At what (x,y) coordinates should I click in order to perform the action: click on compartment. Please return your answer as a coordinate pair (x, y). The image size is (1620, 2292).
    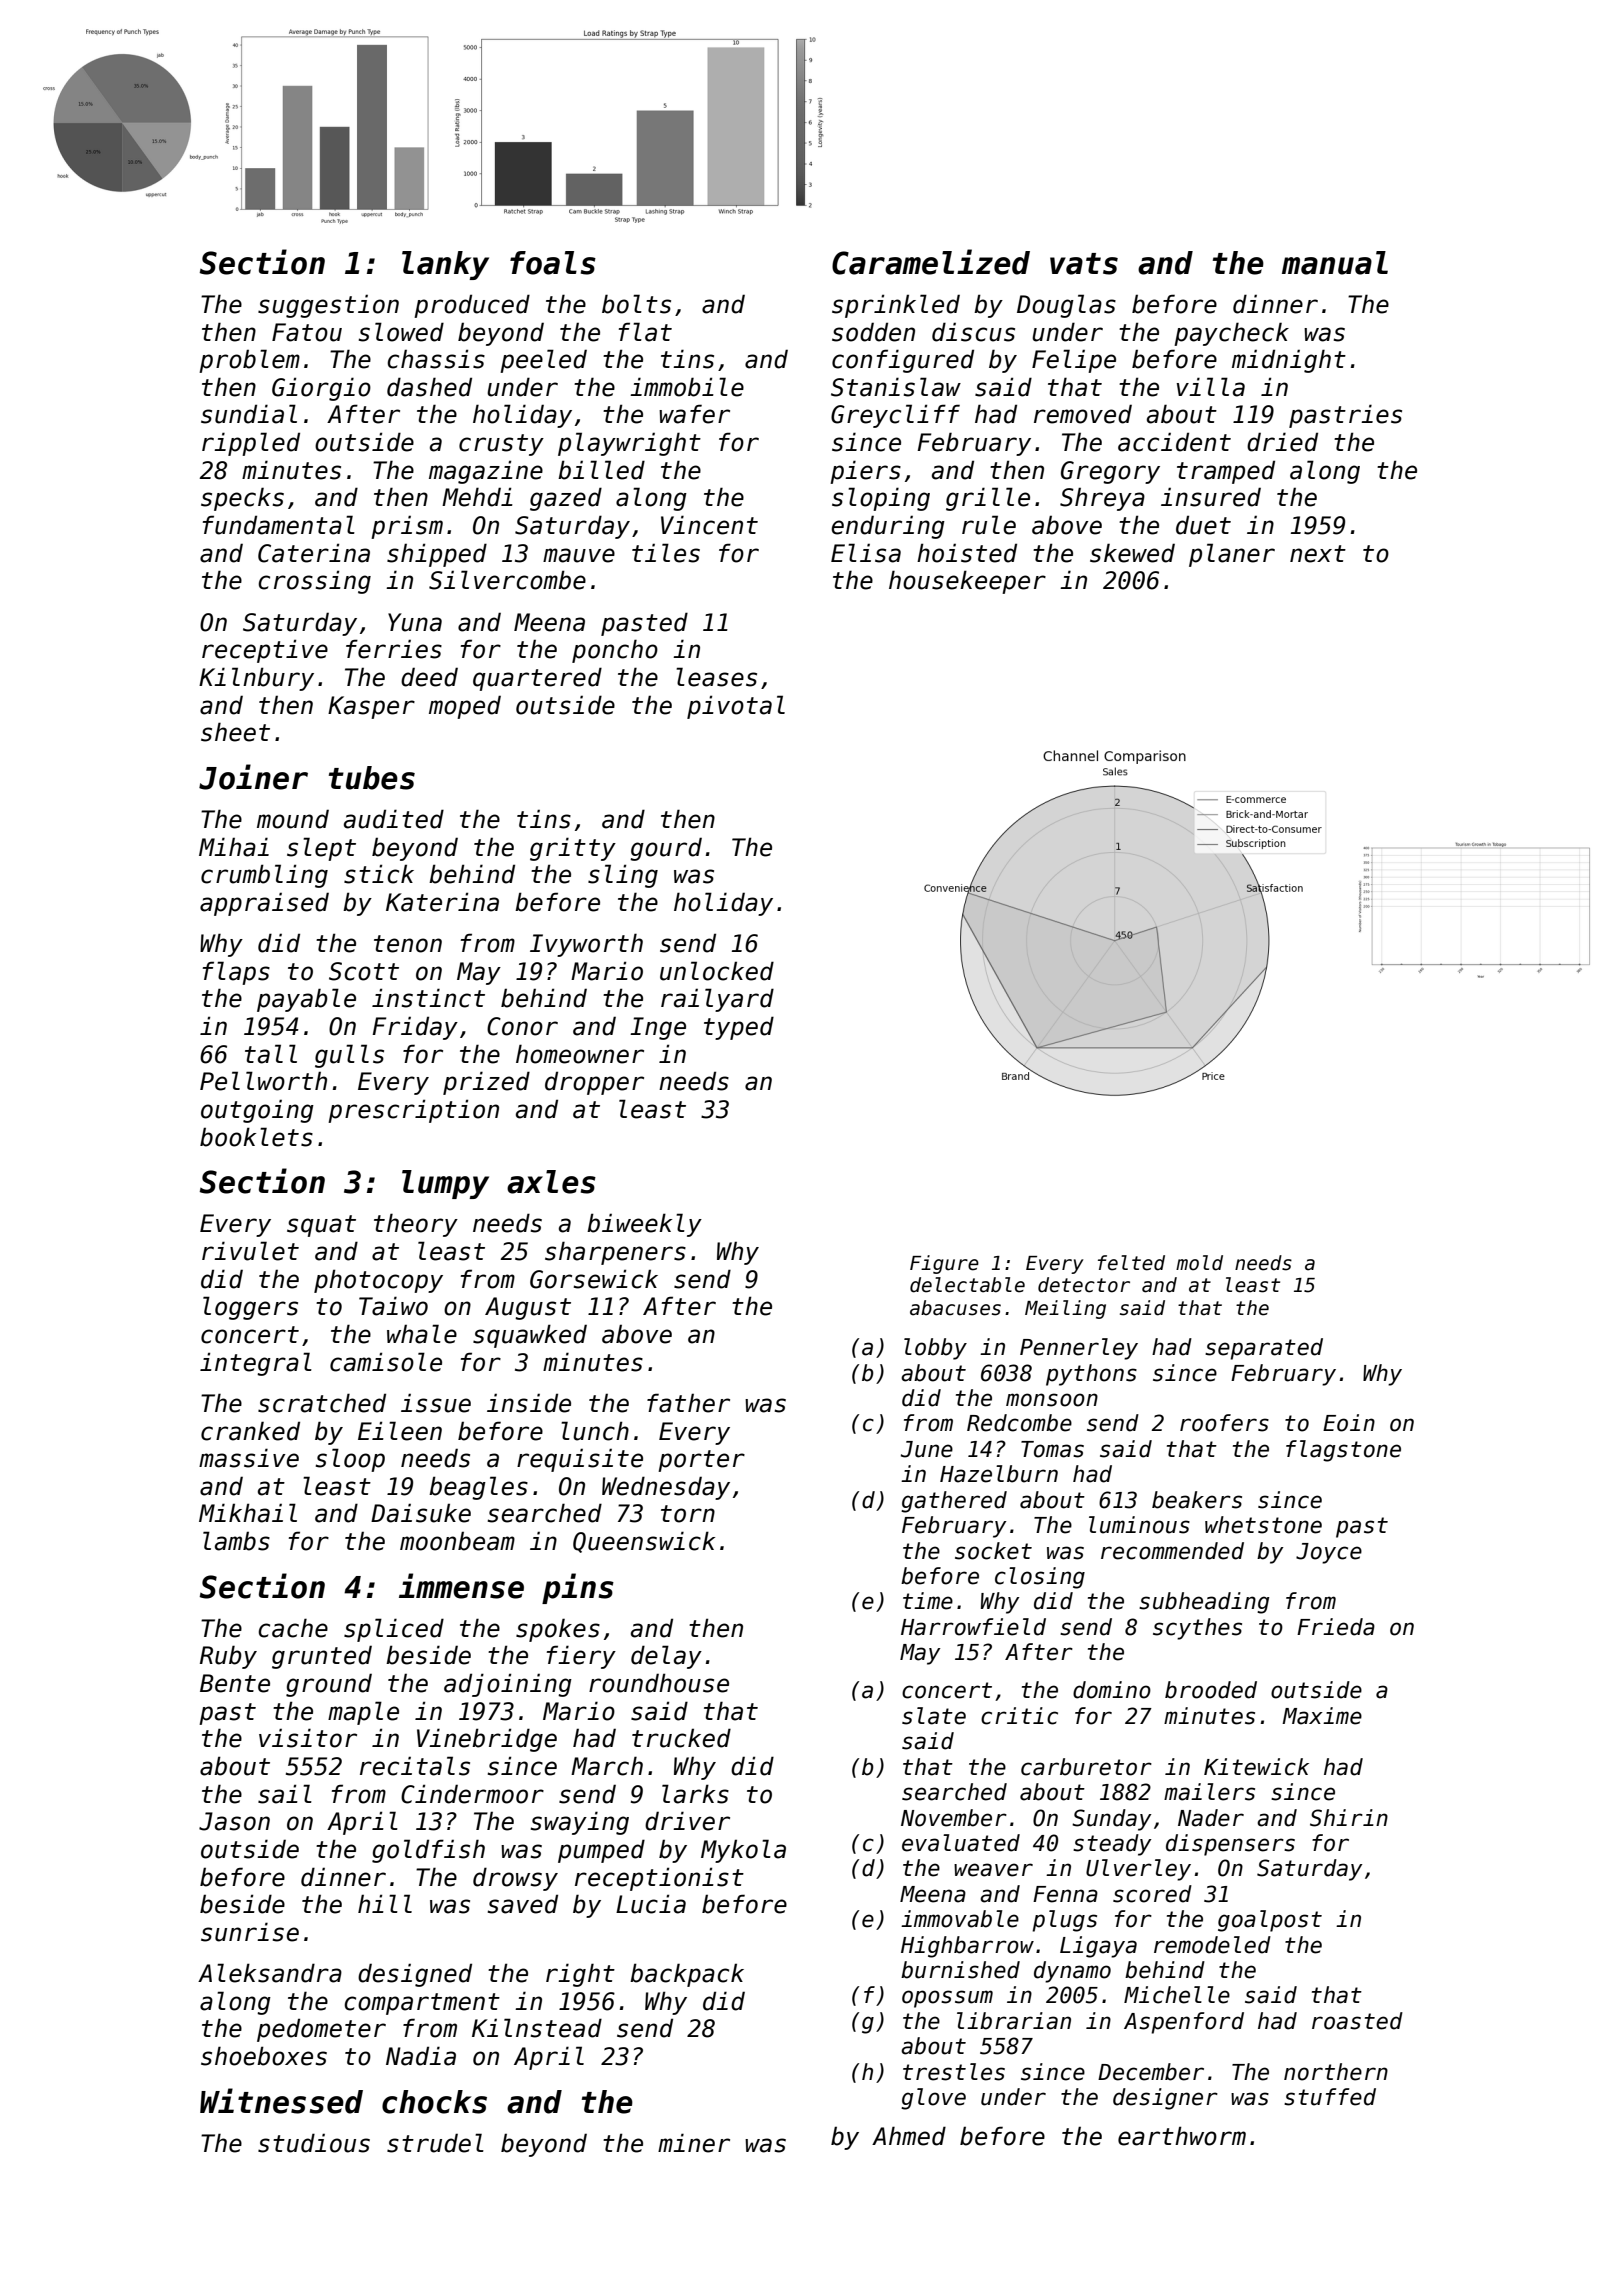
    Looking at the image, I should click on (422, 2004).
